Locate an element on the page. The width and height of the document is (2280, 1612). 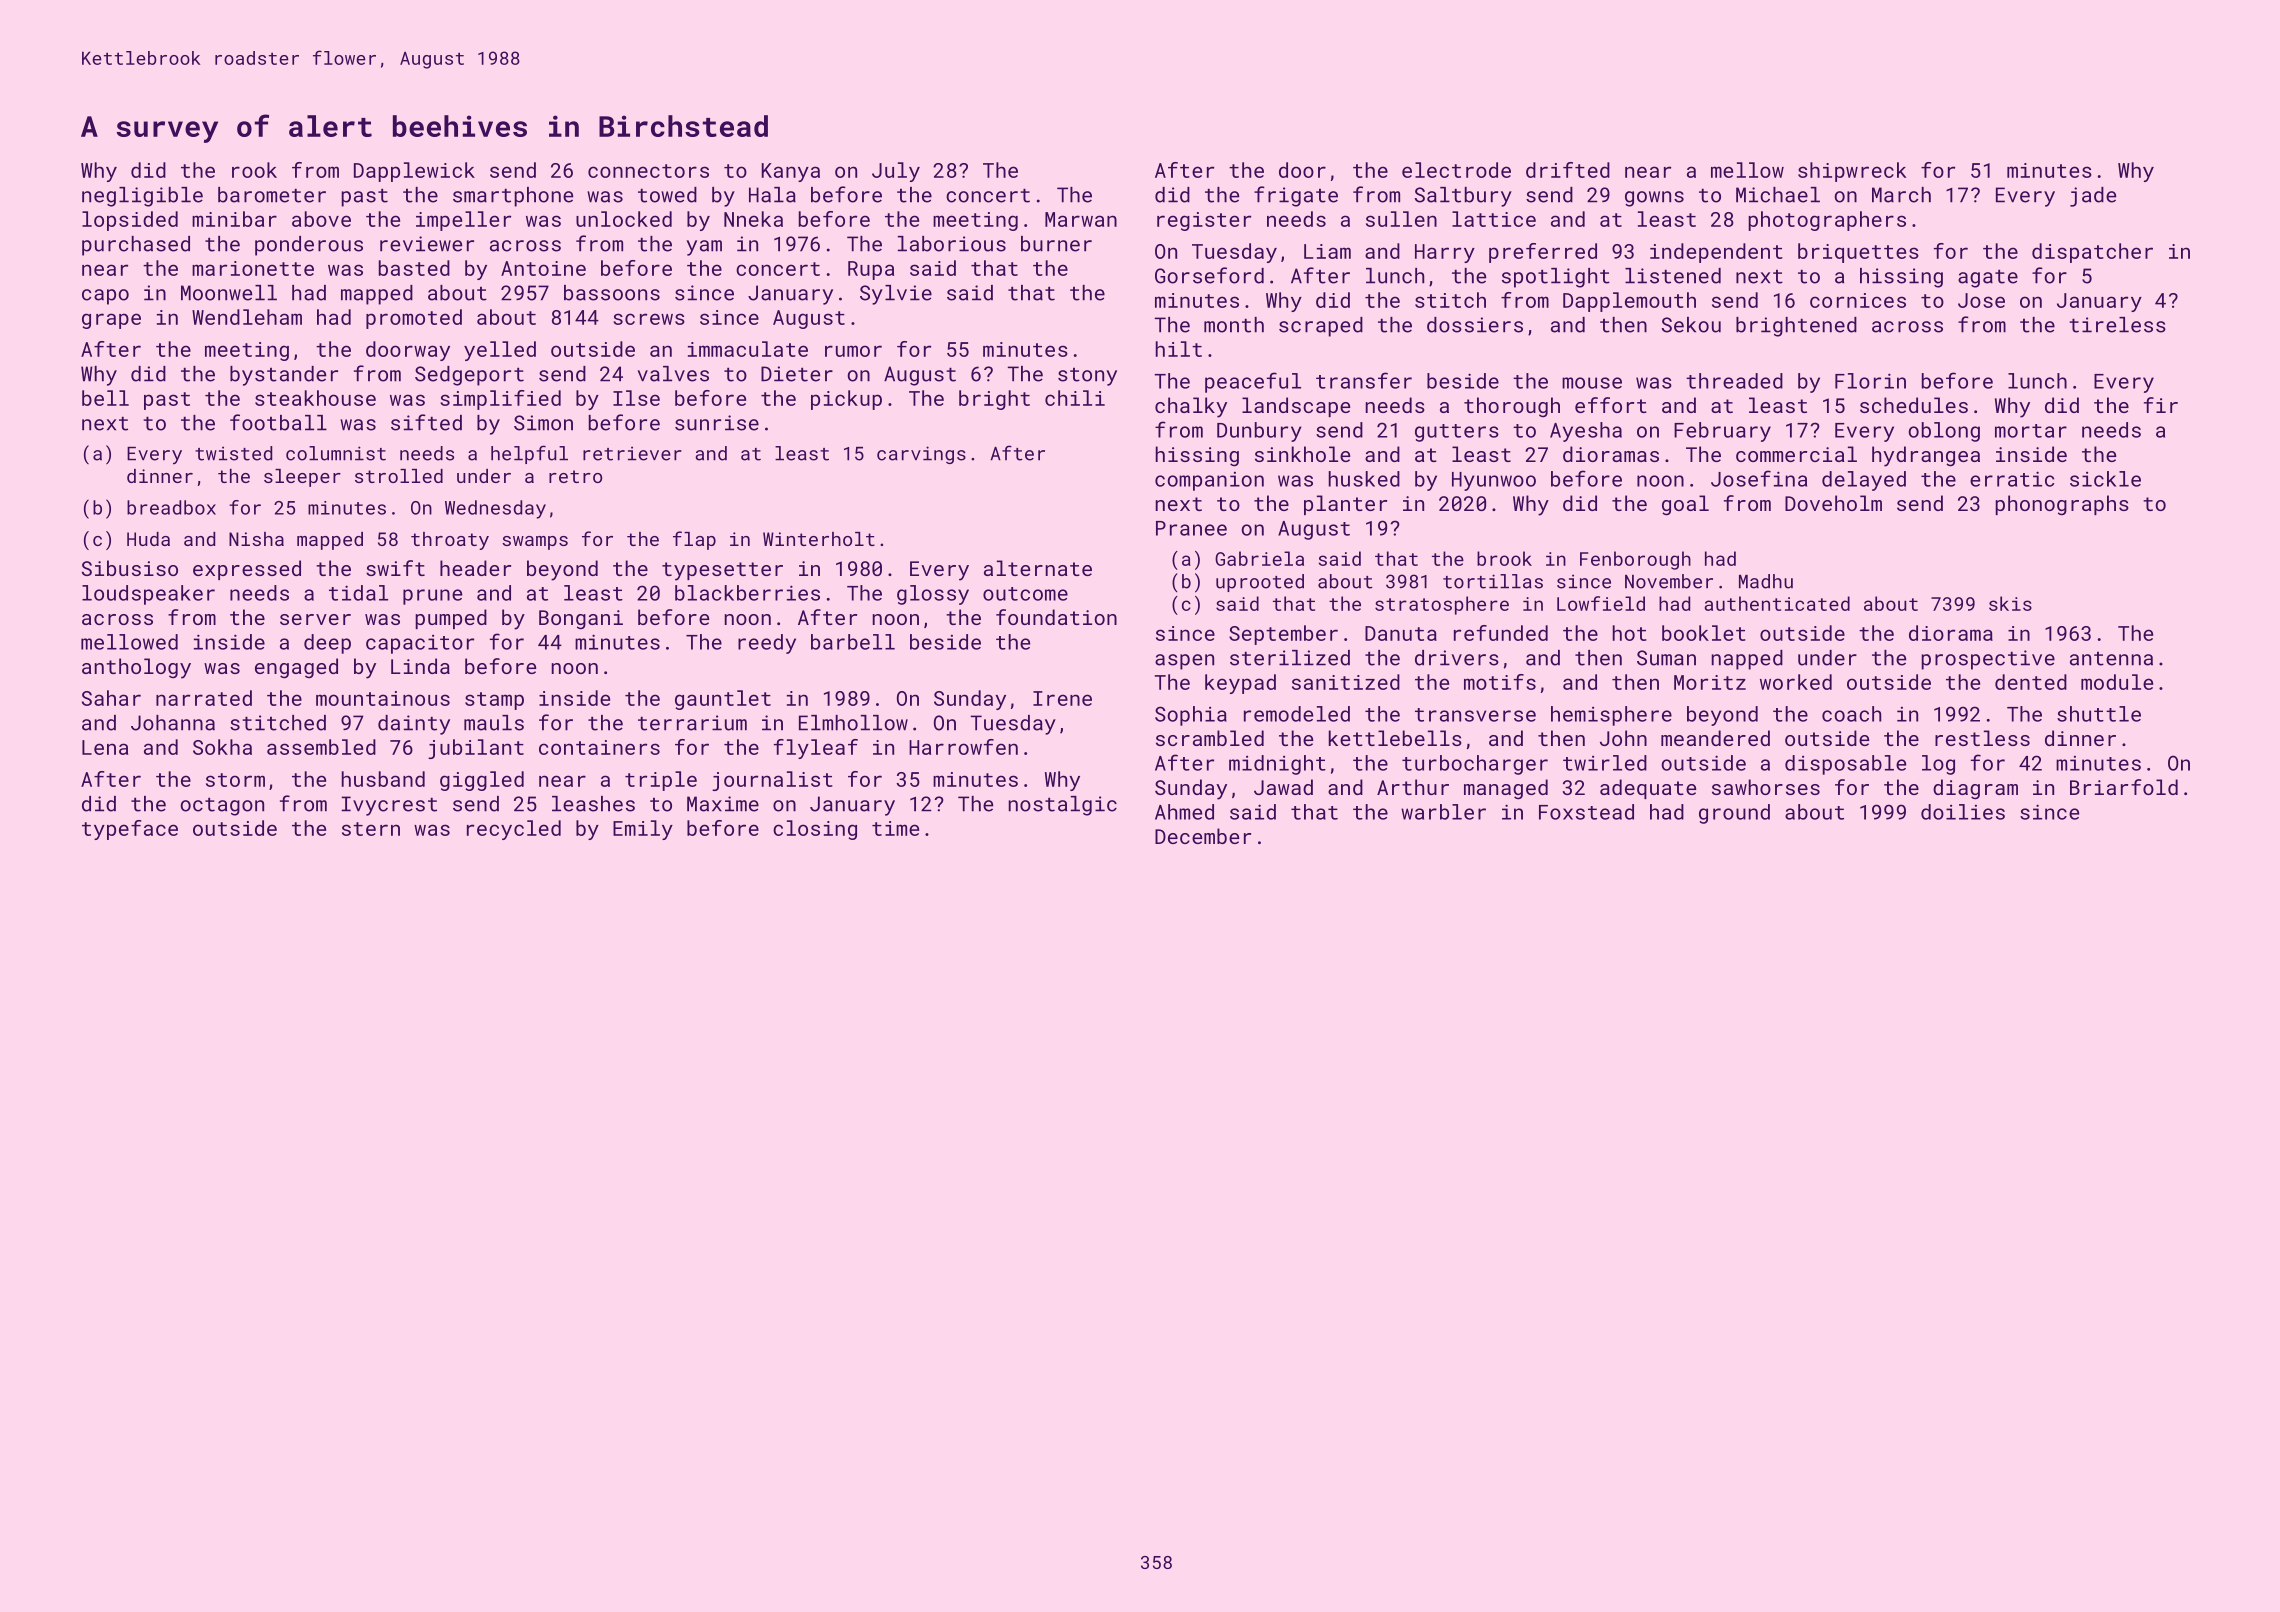
Dapplewick is located at coordinates (414, 172).
